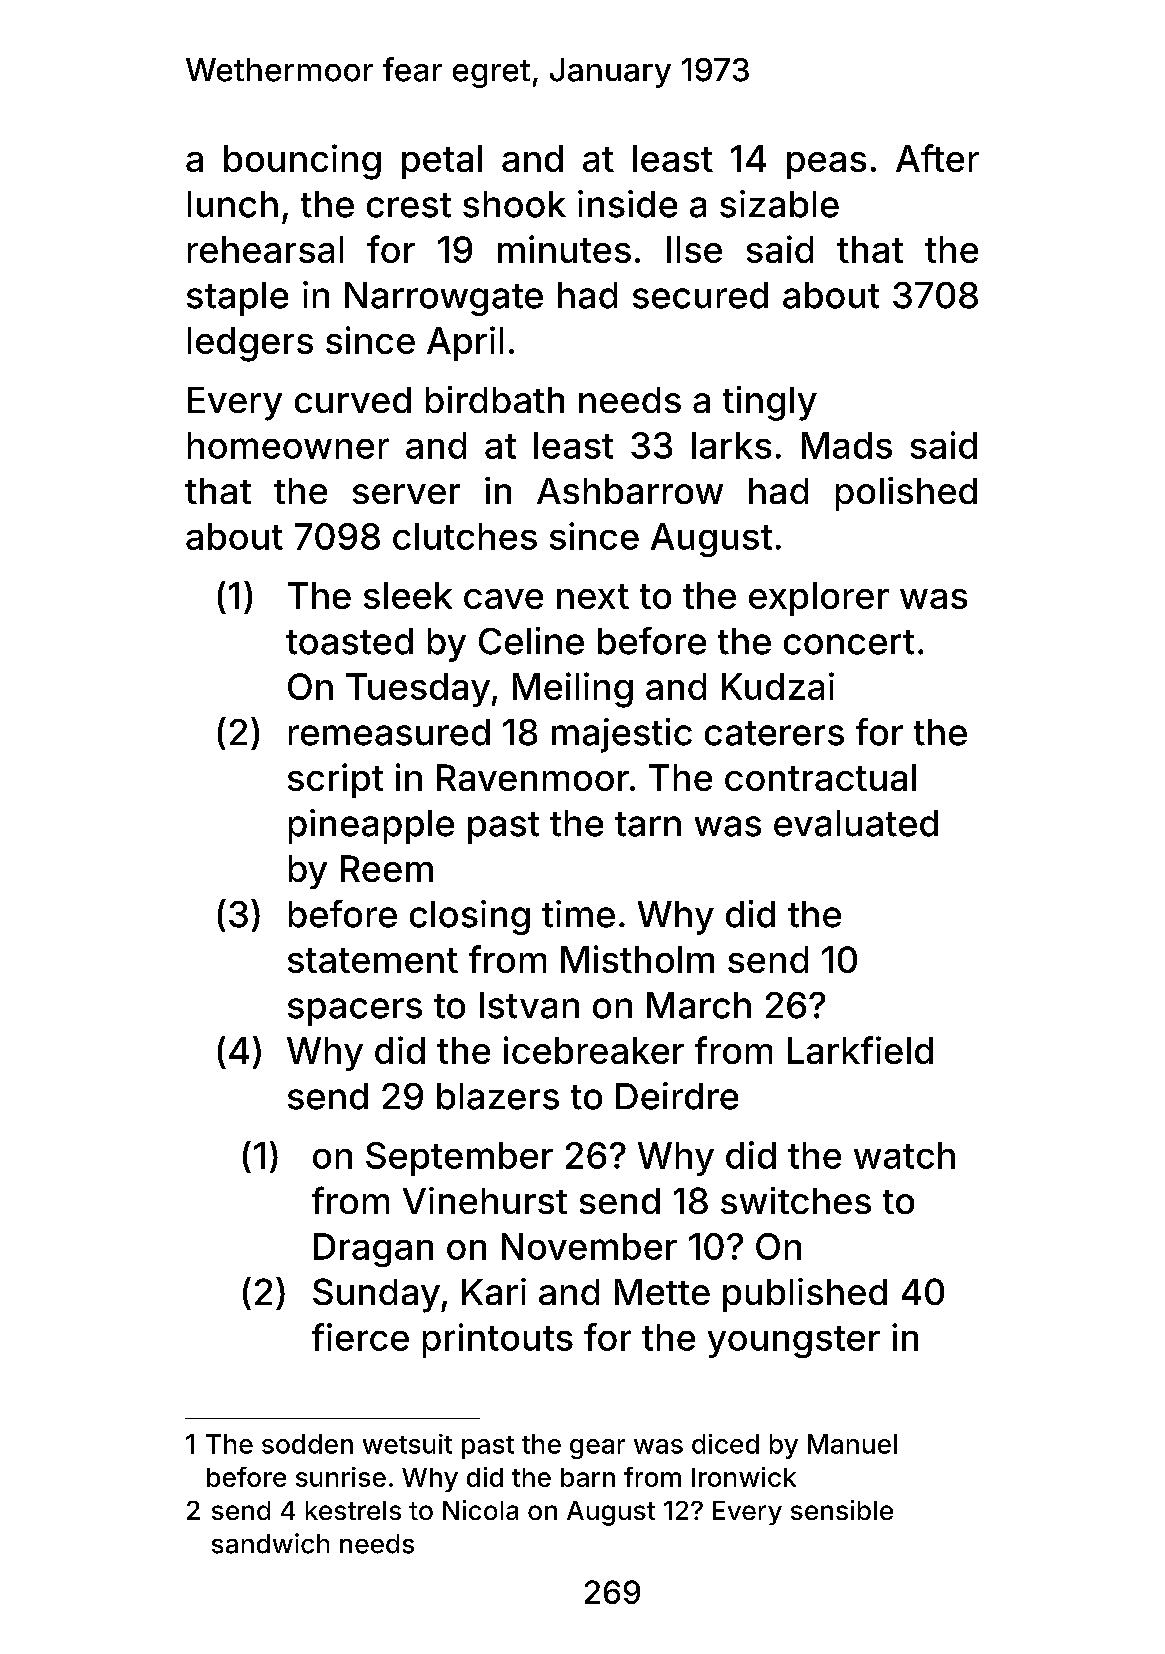  I want to click on Kari, so click(494, 1291).
